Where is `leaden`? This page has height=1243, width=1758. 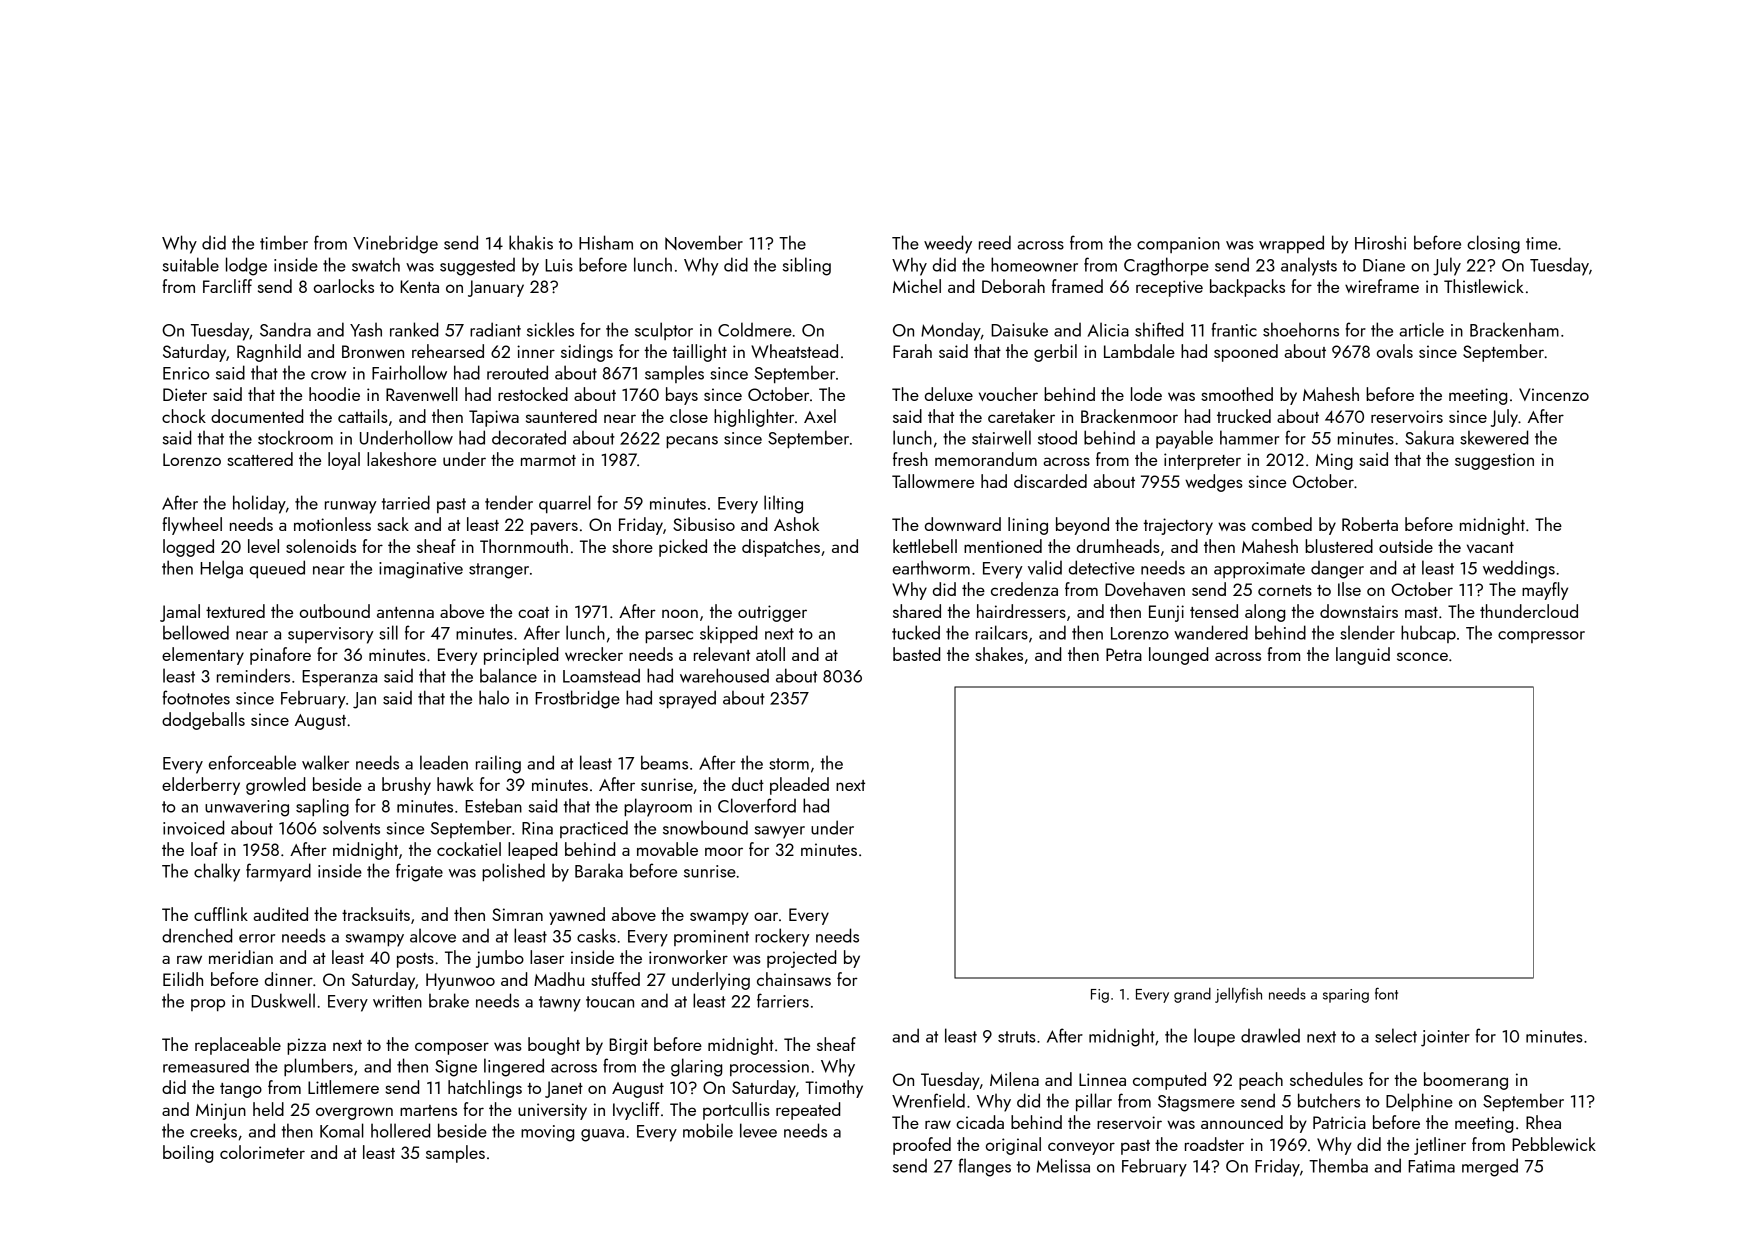
leaden is located at coordinates (444, 762).
